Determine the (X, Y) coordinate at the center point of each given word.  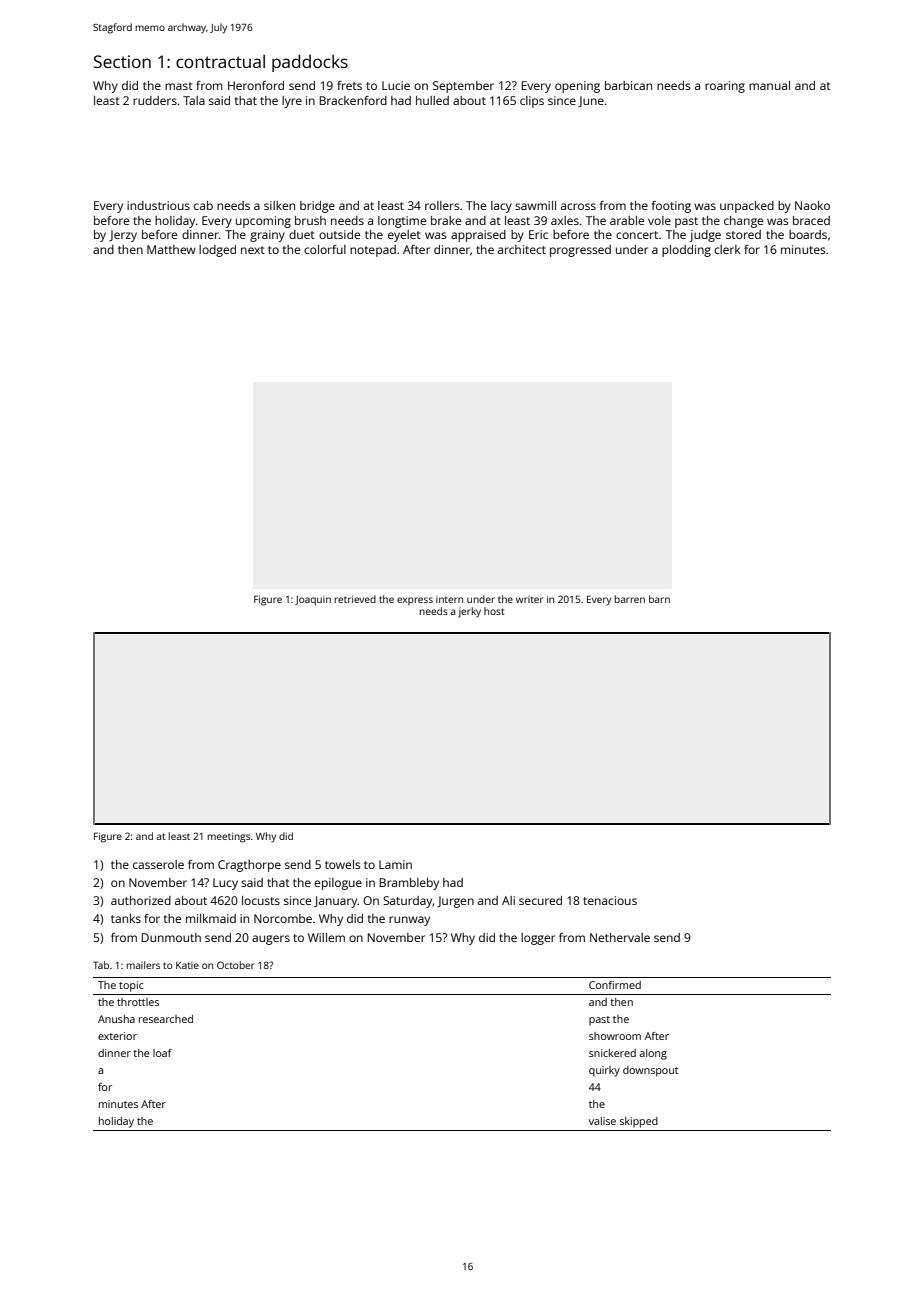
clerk (727, 249)
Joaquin (313, 600)
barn (659, 599)
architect (522, 249)
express (415, 601)
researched (166, 1019)
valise (602, 1121)
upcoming (263, 222)
